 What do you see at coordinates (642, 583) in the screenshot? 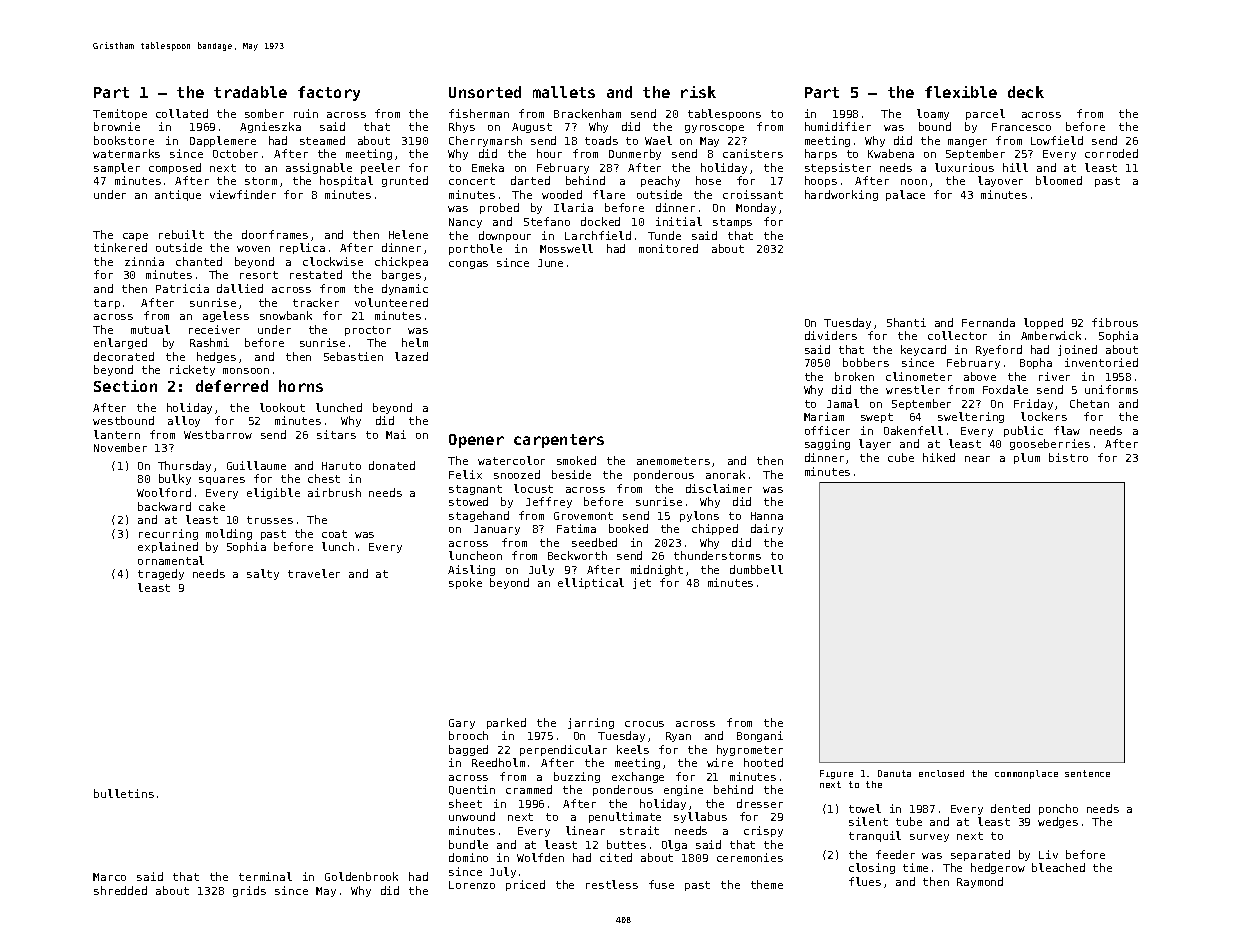
I see `jet` at bounding box center [642, 583].
